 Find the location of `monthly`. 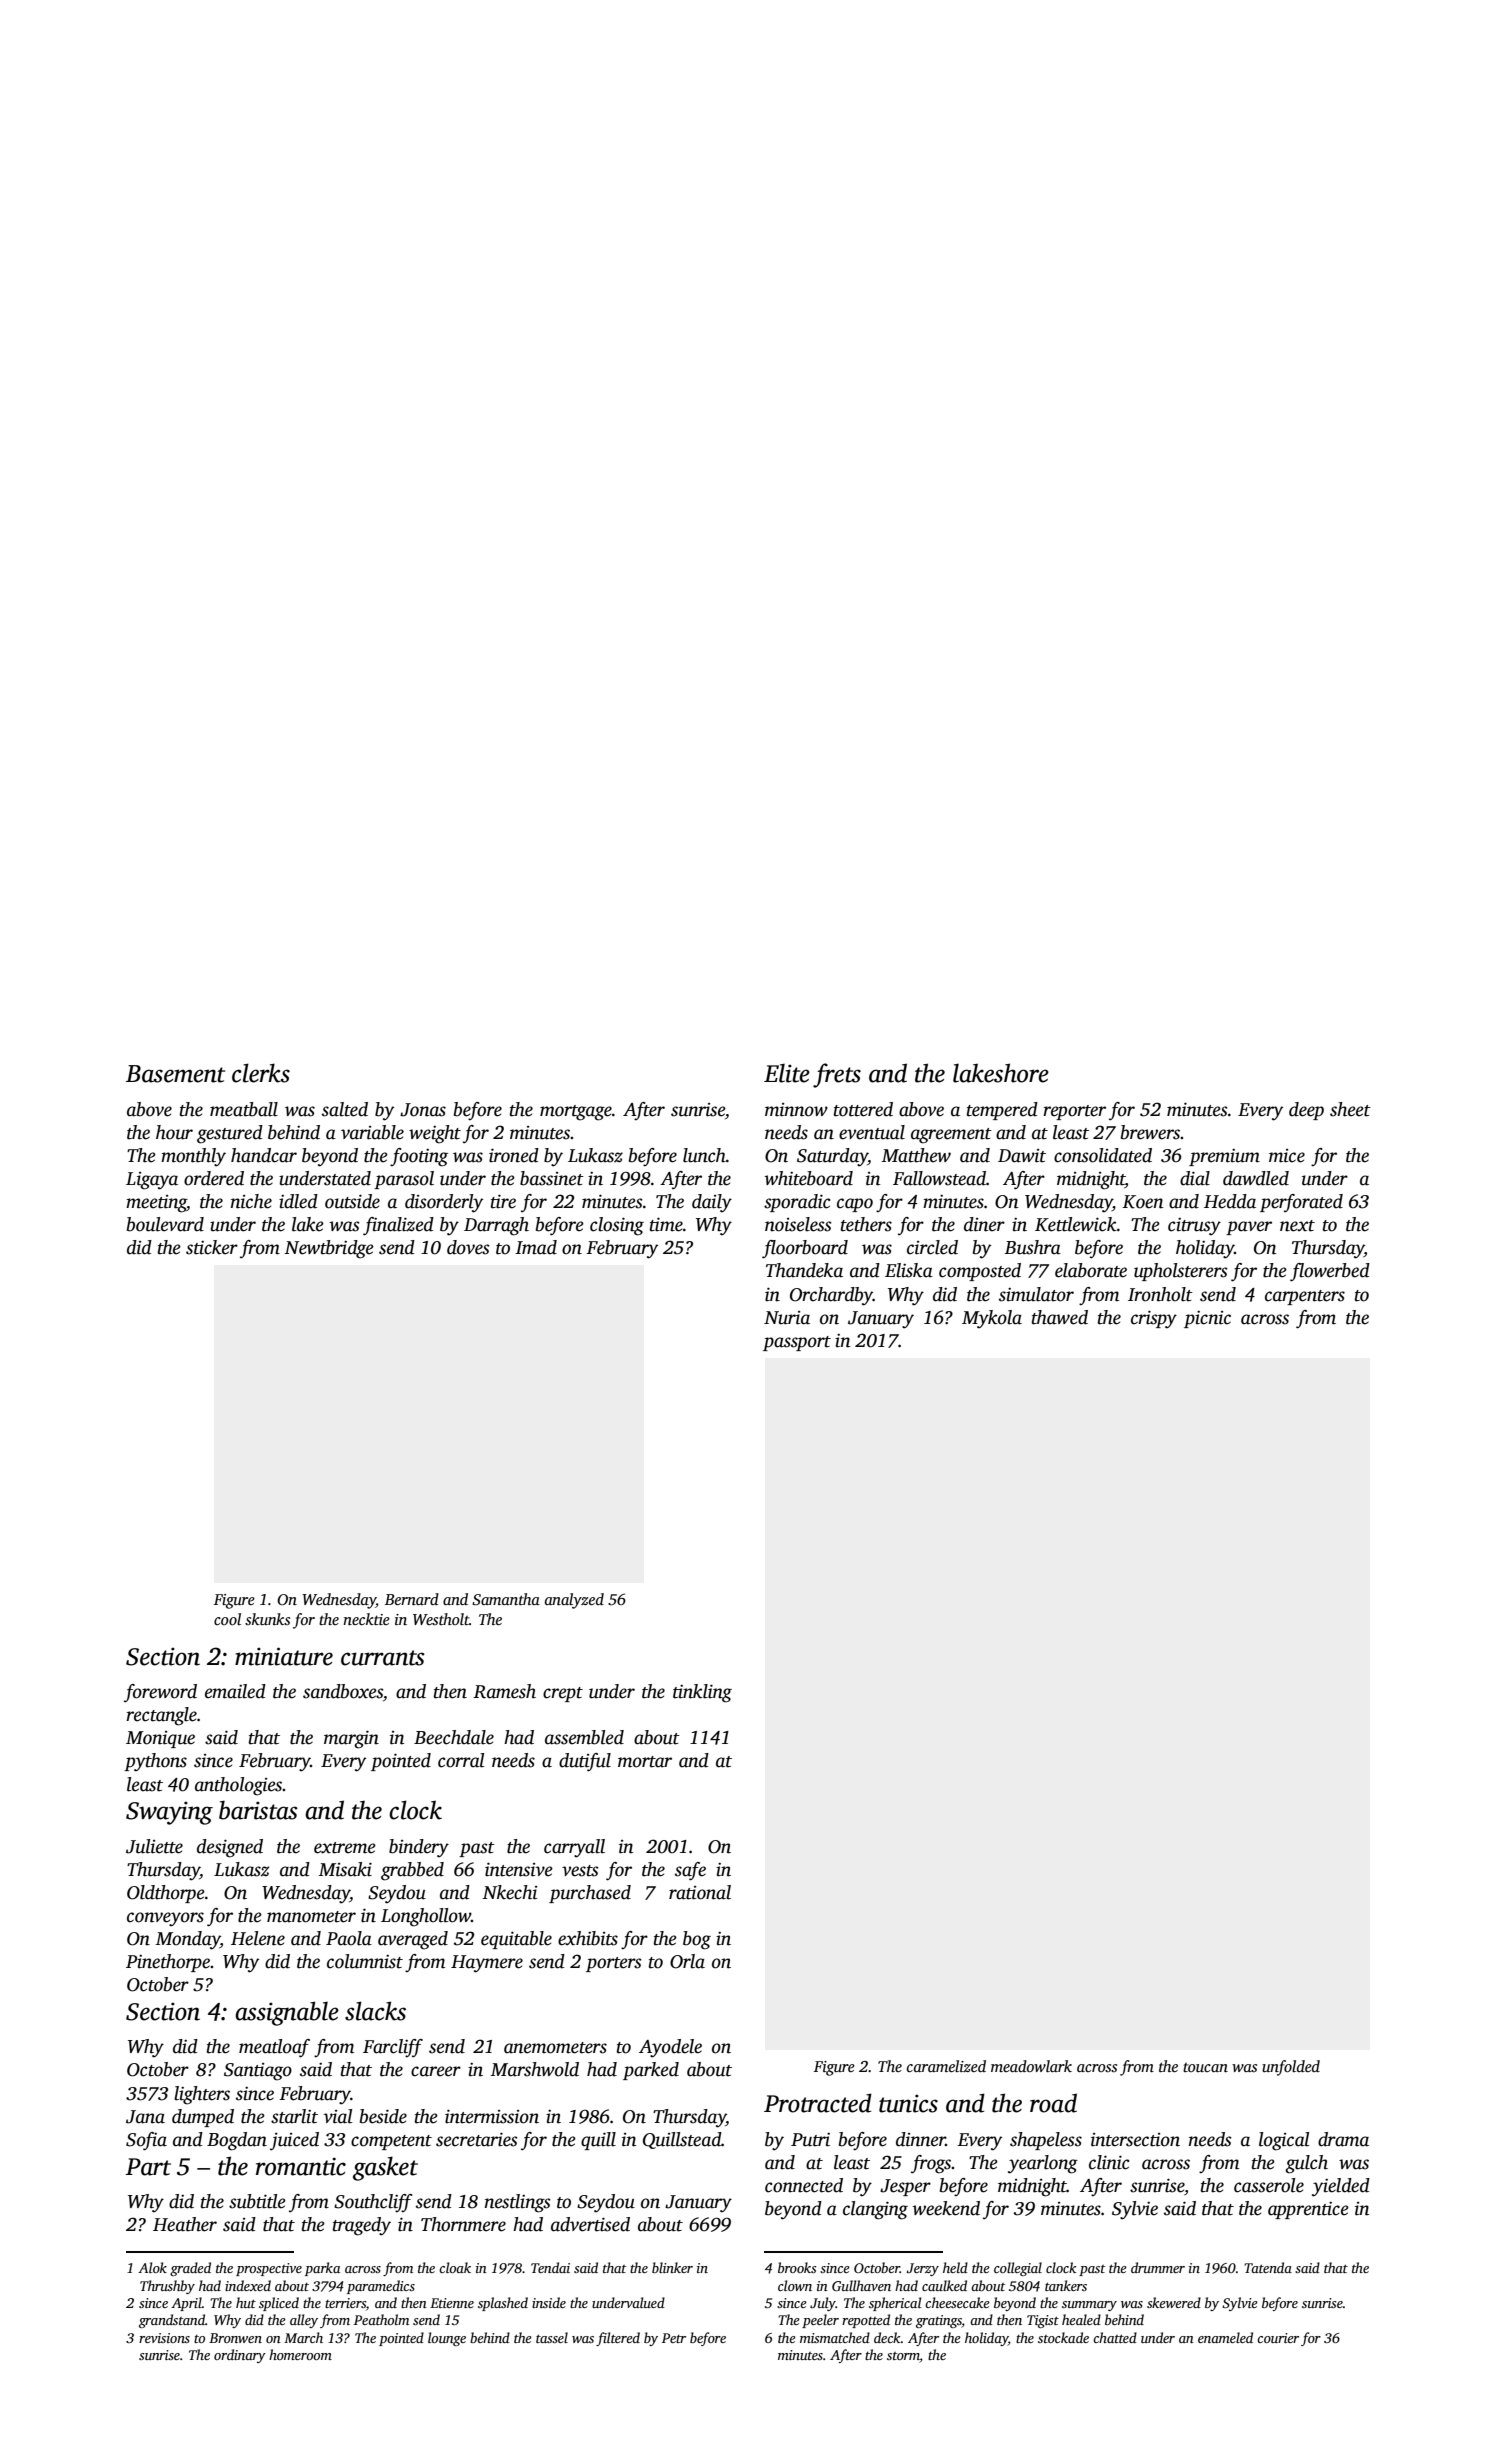

monthly is located at coordinates (193, 1157).
